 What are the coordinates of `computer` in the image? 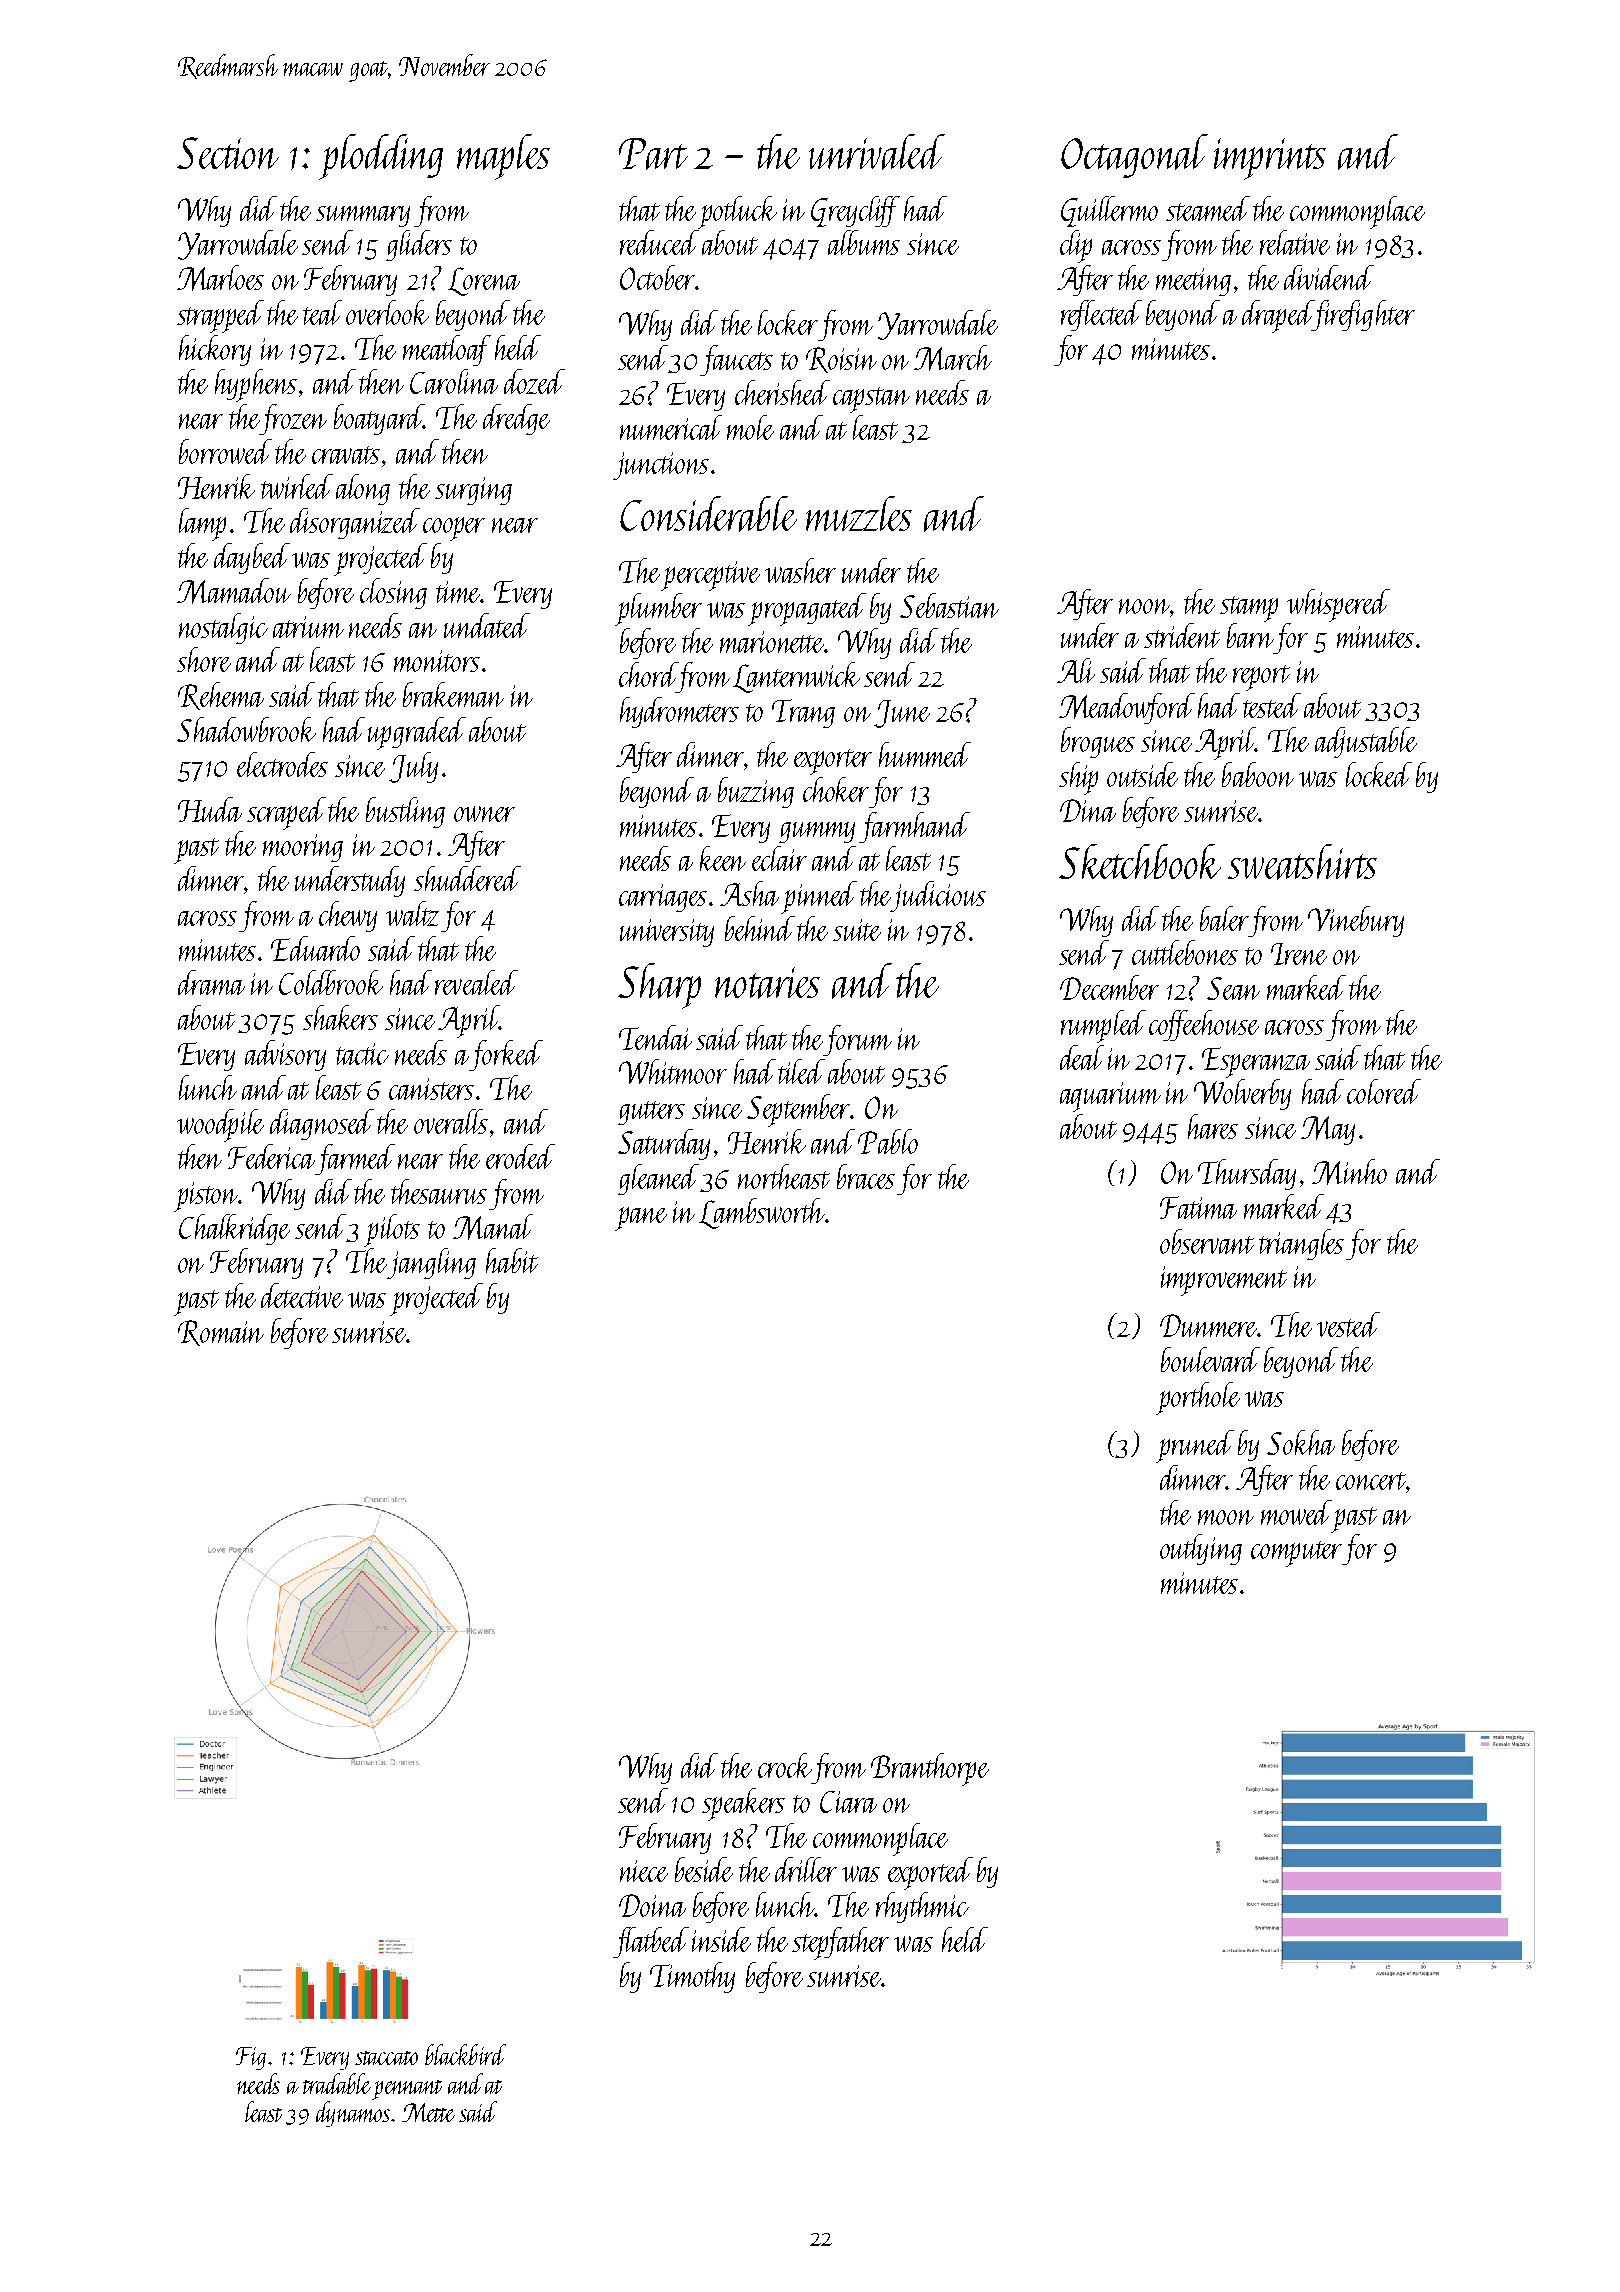 It's located at (1297, 1554).
